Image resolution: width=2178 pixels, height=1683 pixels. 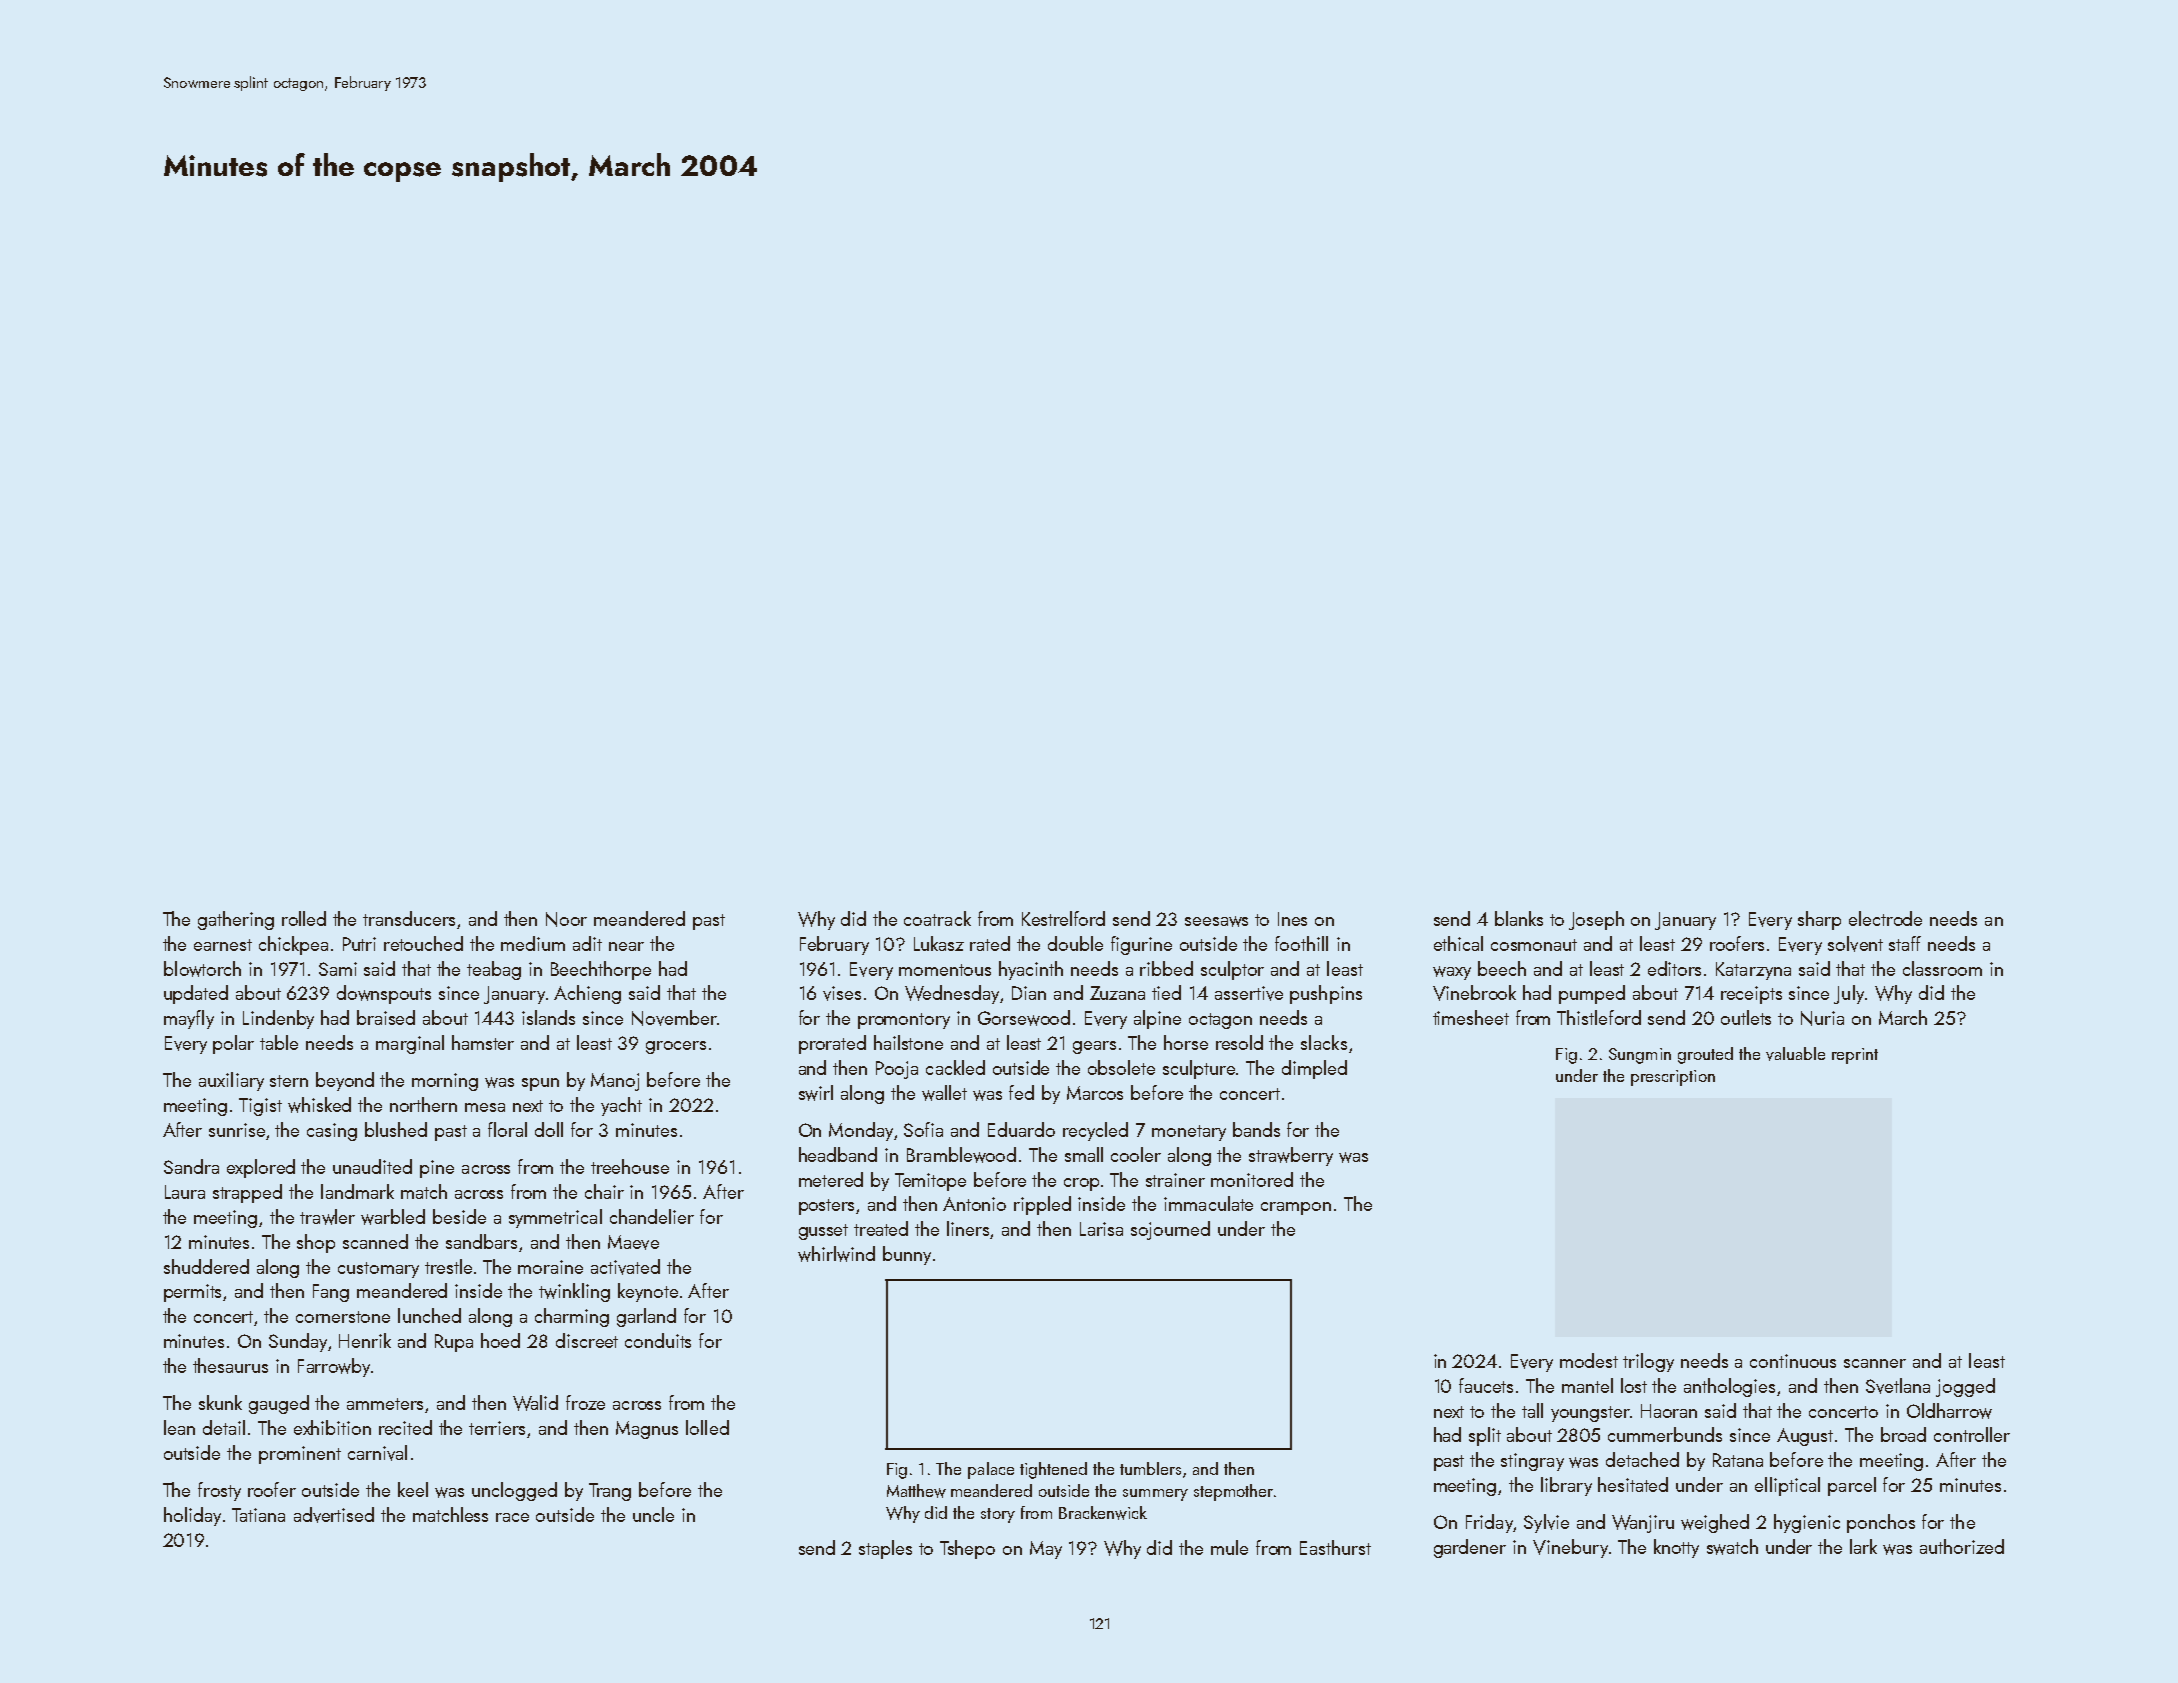 I want to click on ammeters, so click(x=385, y=1404).
